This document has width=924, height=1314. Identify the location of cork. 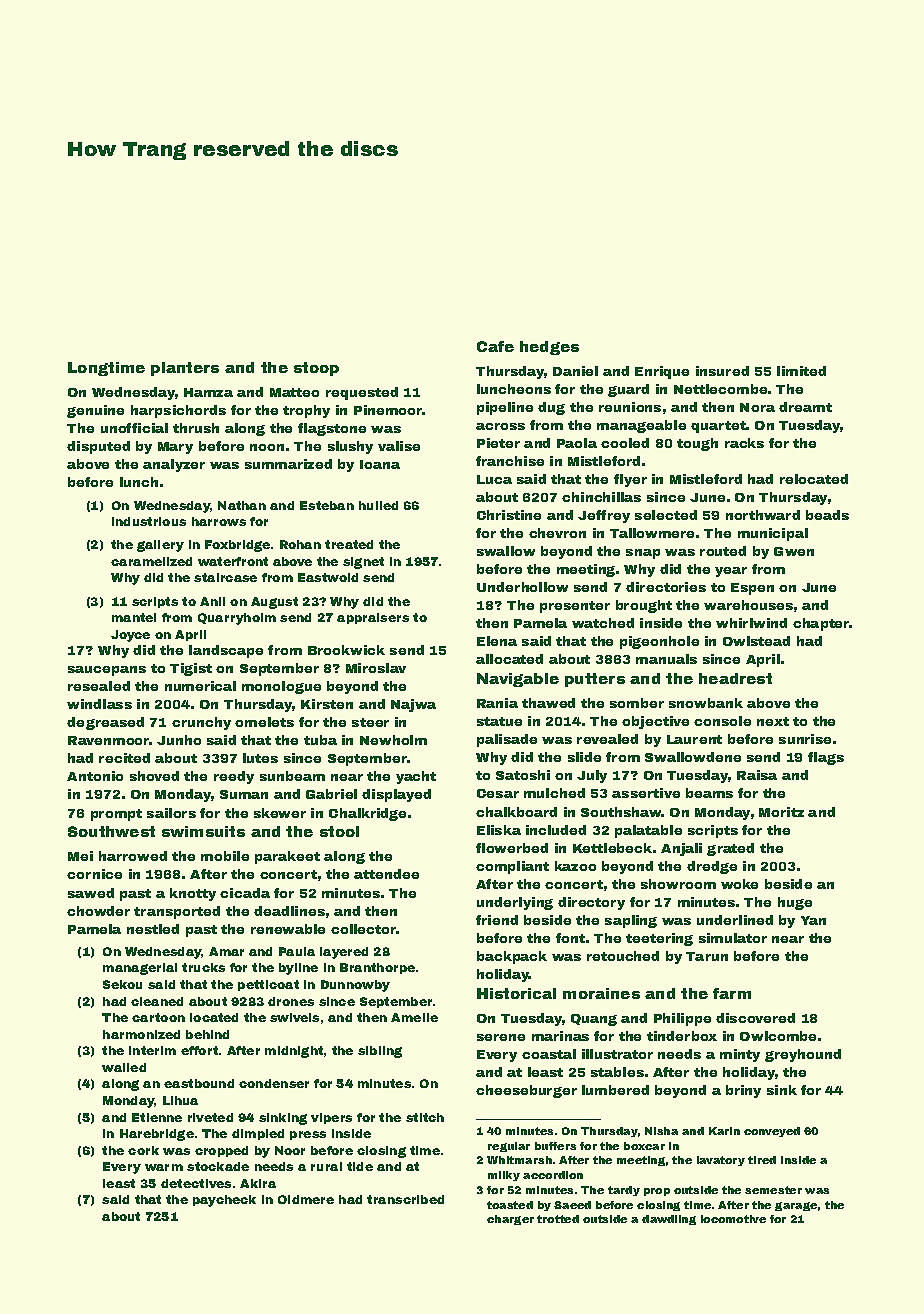
(143, 1150).
